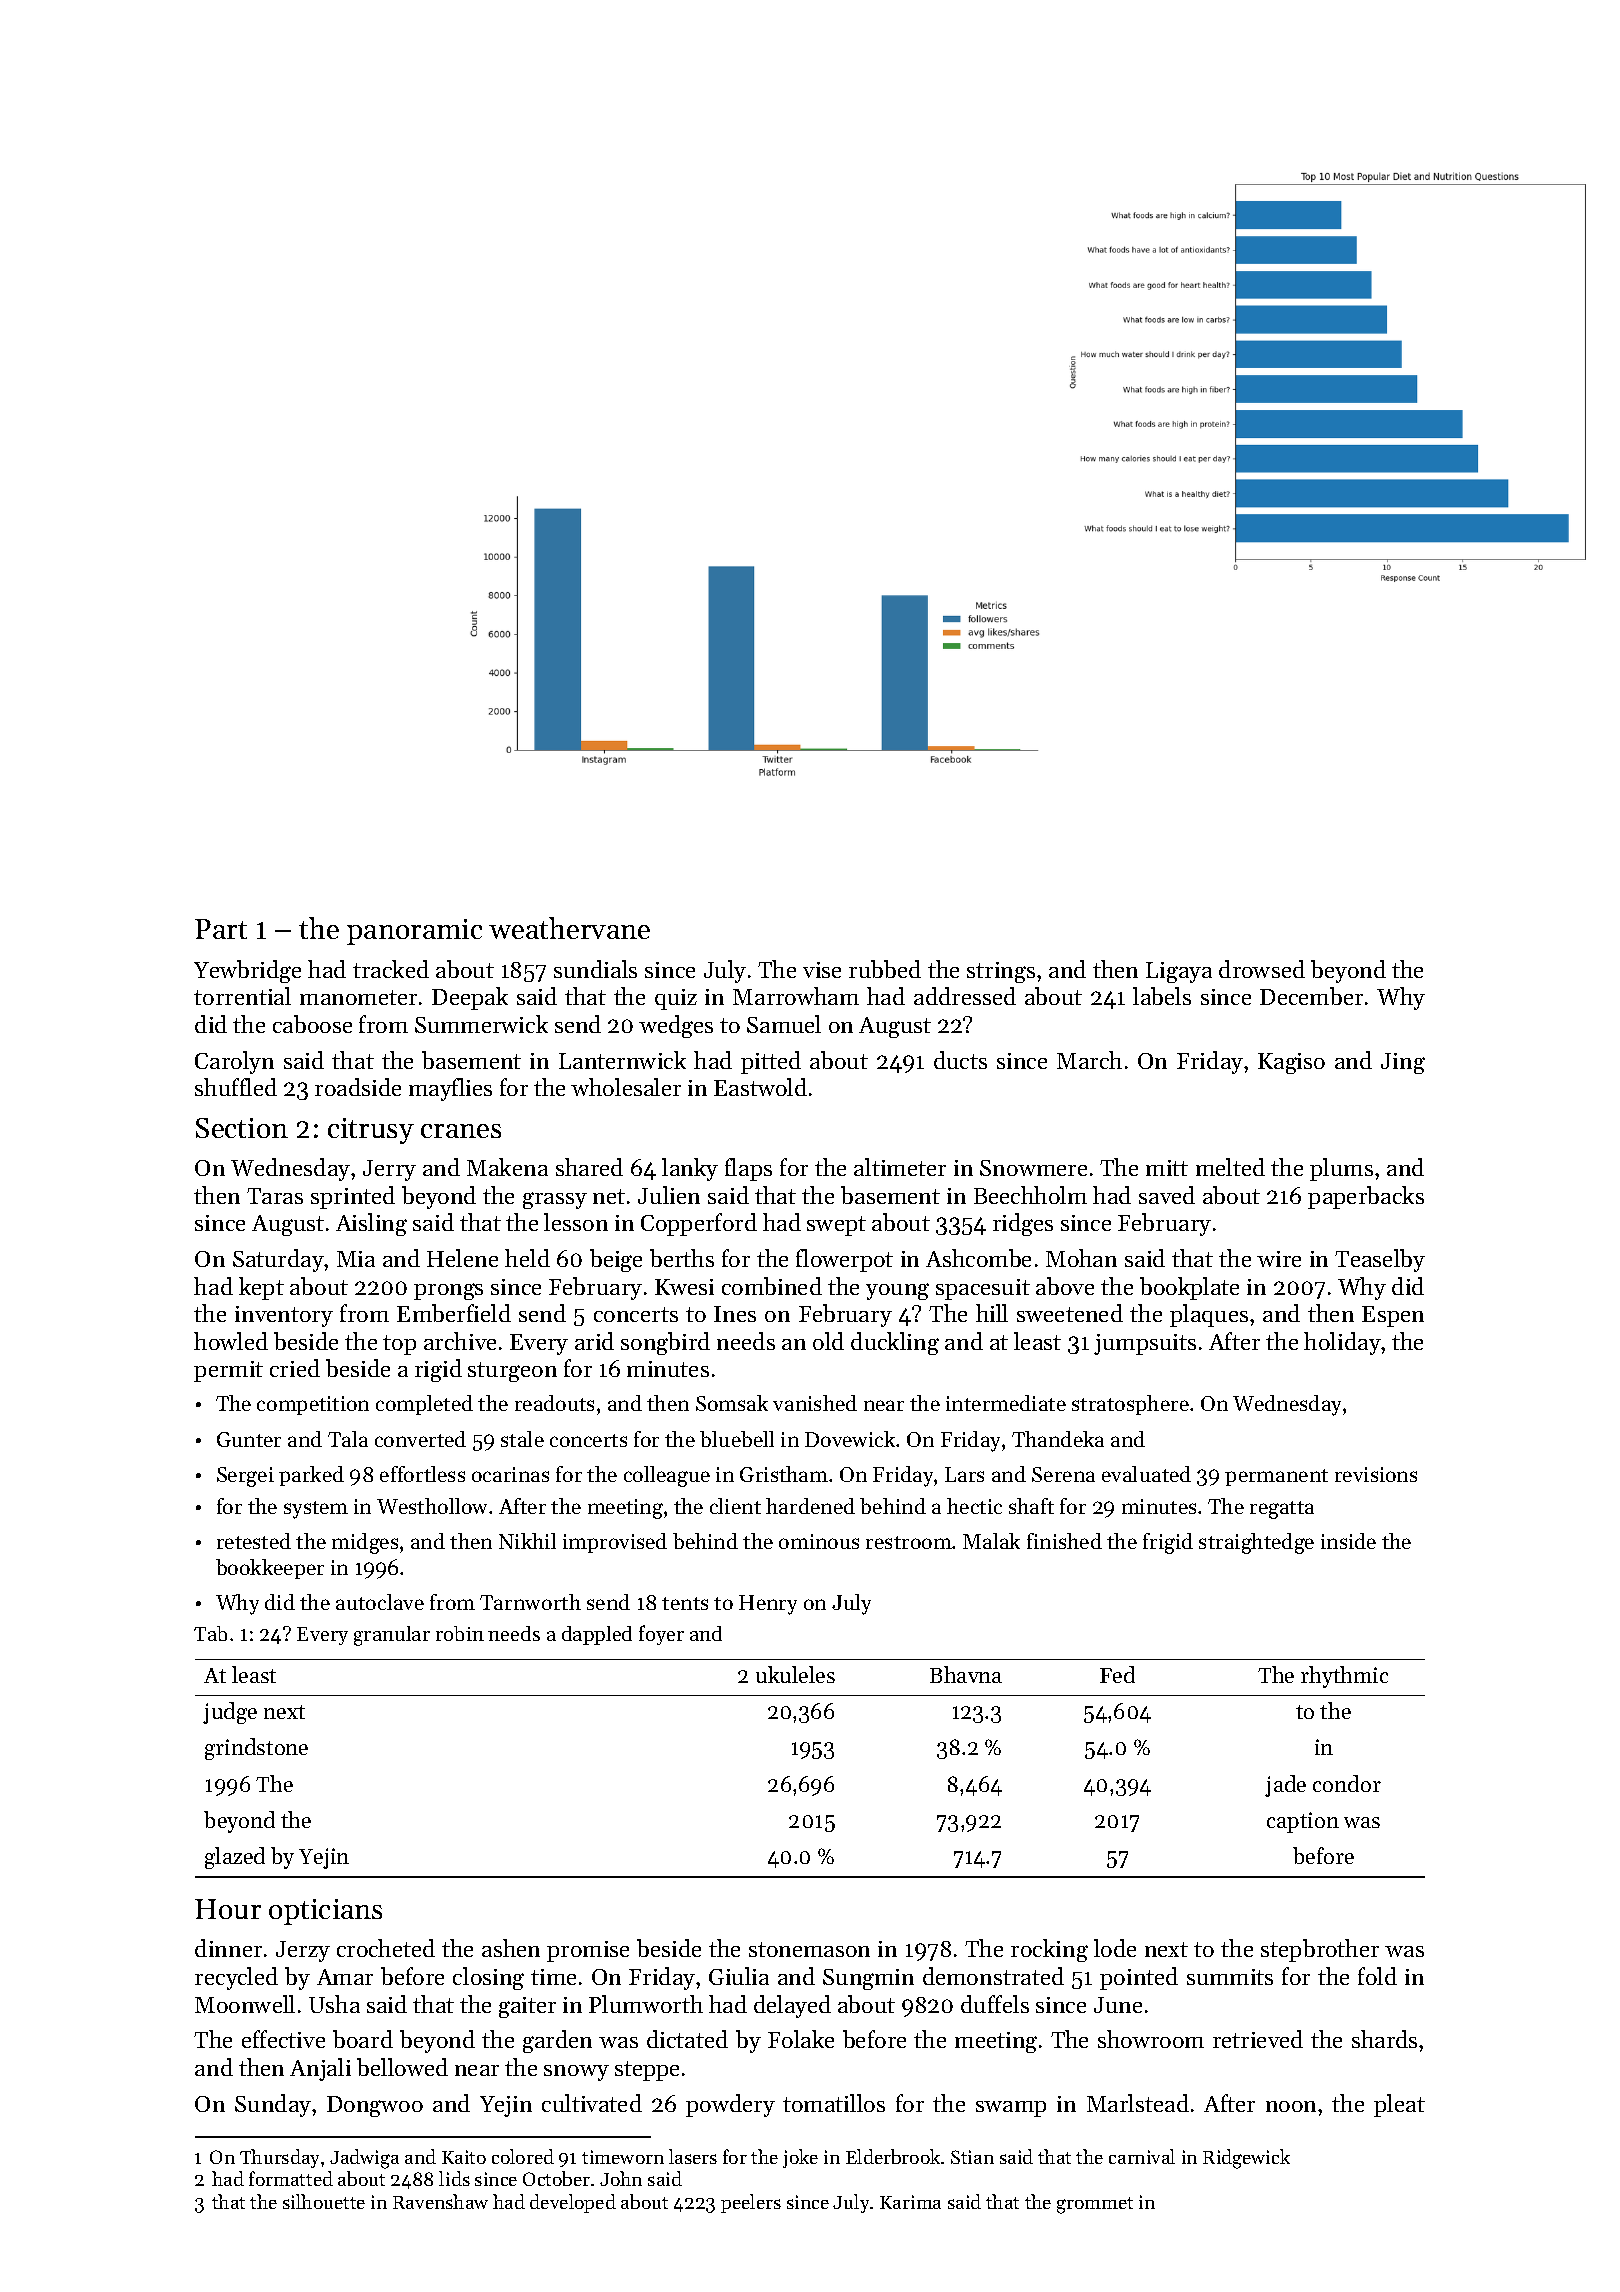 The image size is (1620, 2292). What do you see at coordinates (1030, 1195) in the document?
I see `Beechholm` at bounding box center [1030, 1195].
